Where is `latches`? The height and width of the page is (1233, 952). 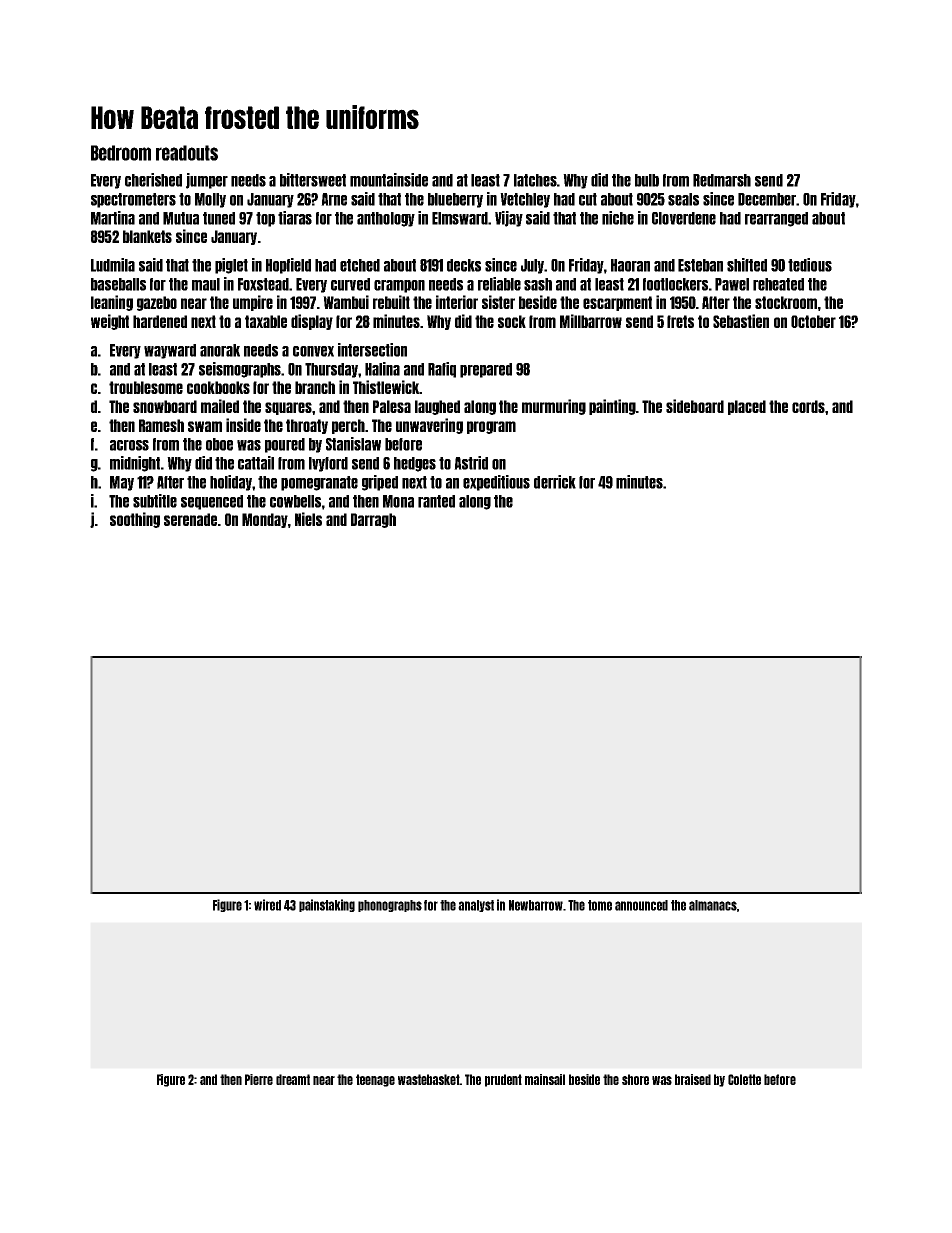 latches is located at coordinates (535, 180).
